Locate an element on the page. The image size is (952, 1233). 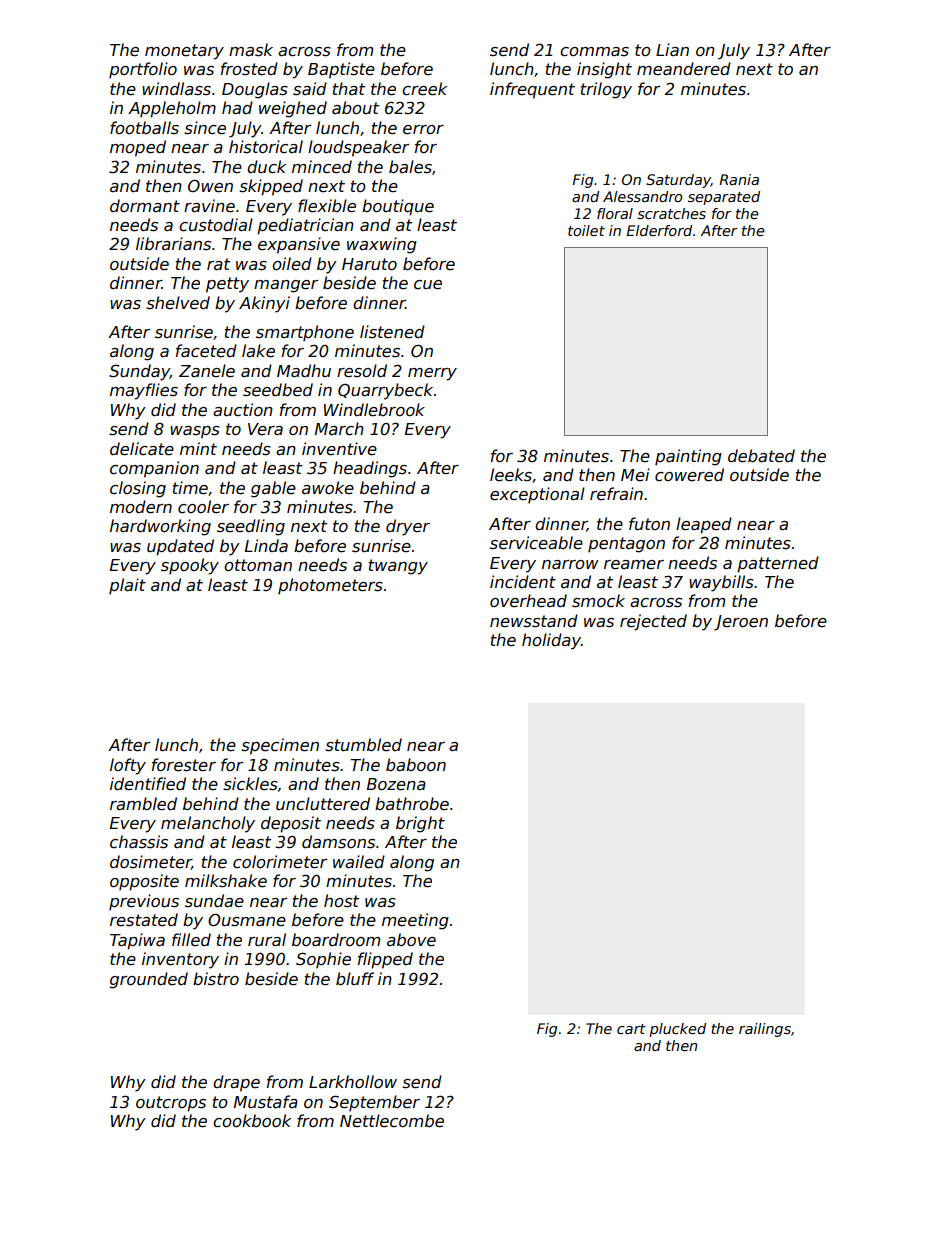
creek is located at coordinates (424, 89).
